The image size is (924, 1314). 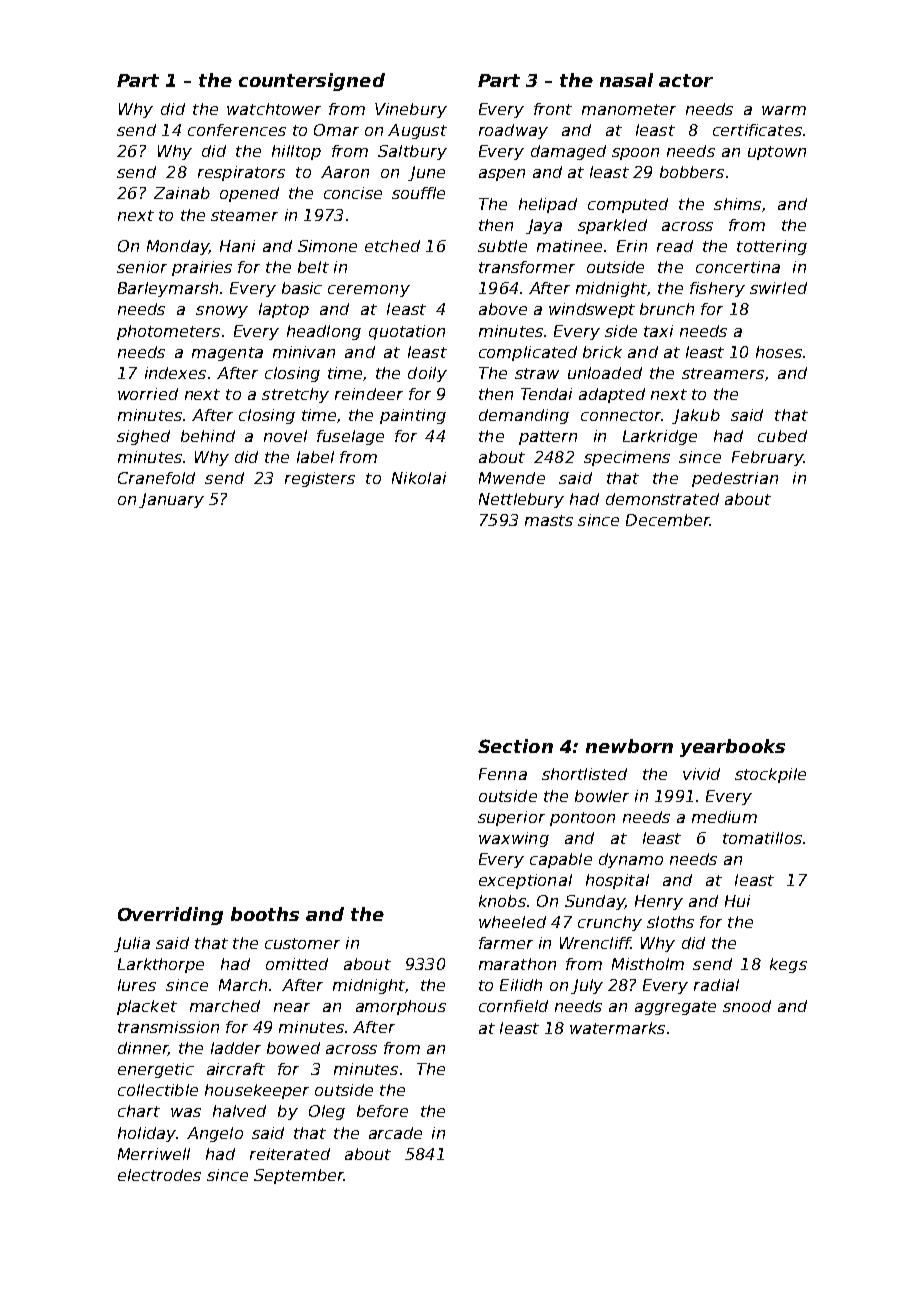 I want to click on front, so click(x=553, y=109).
